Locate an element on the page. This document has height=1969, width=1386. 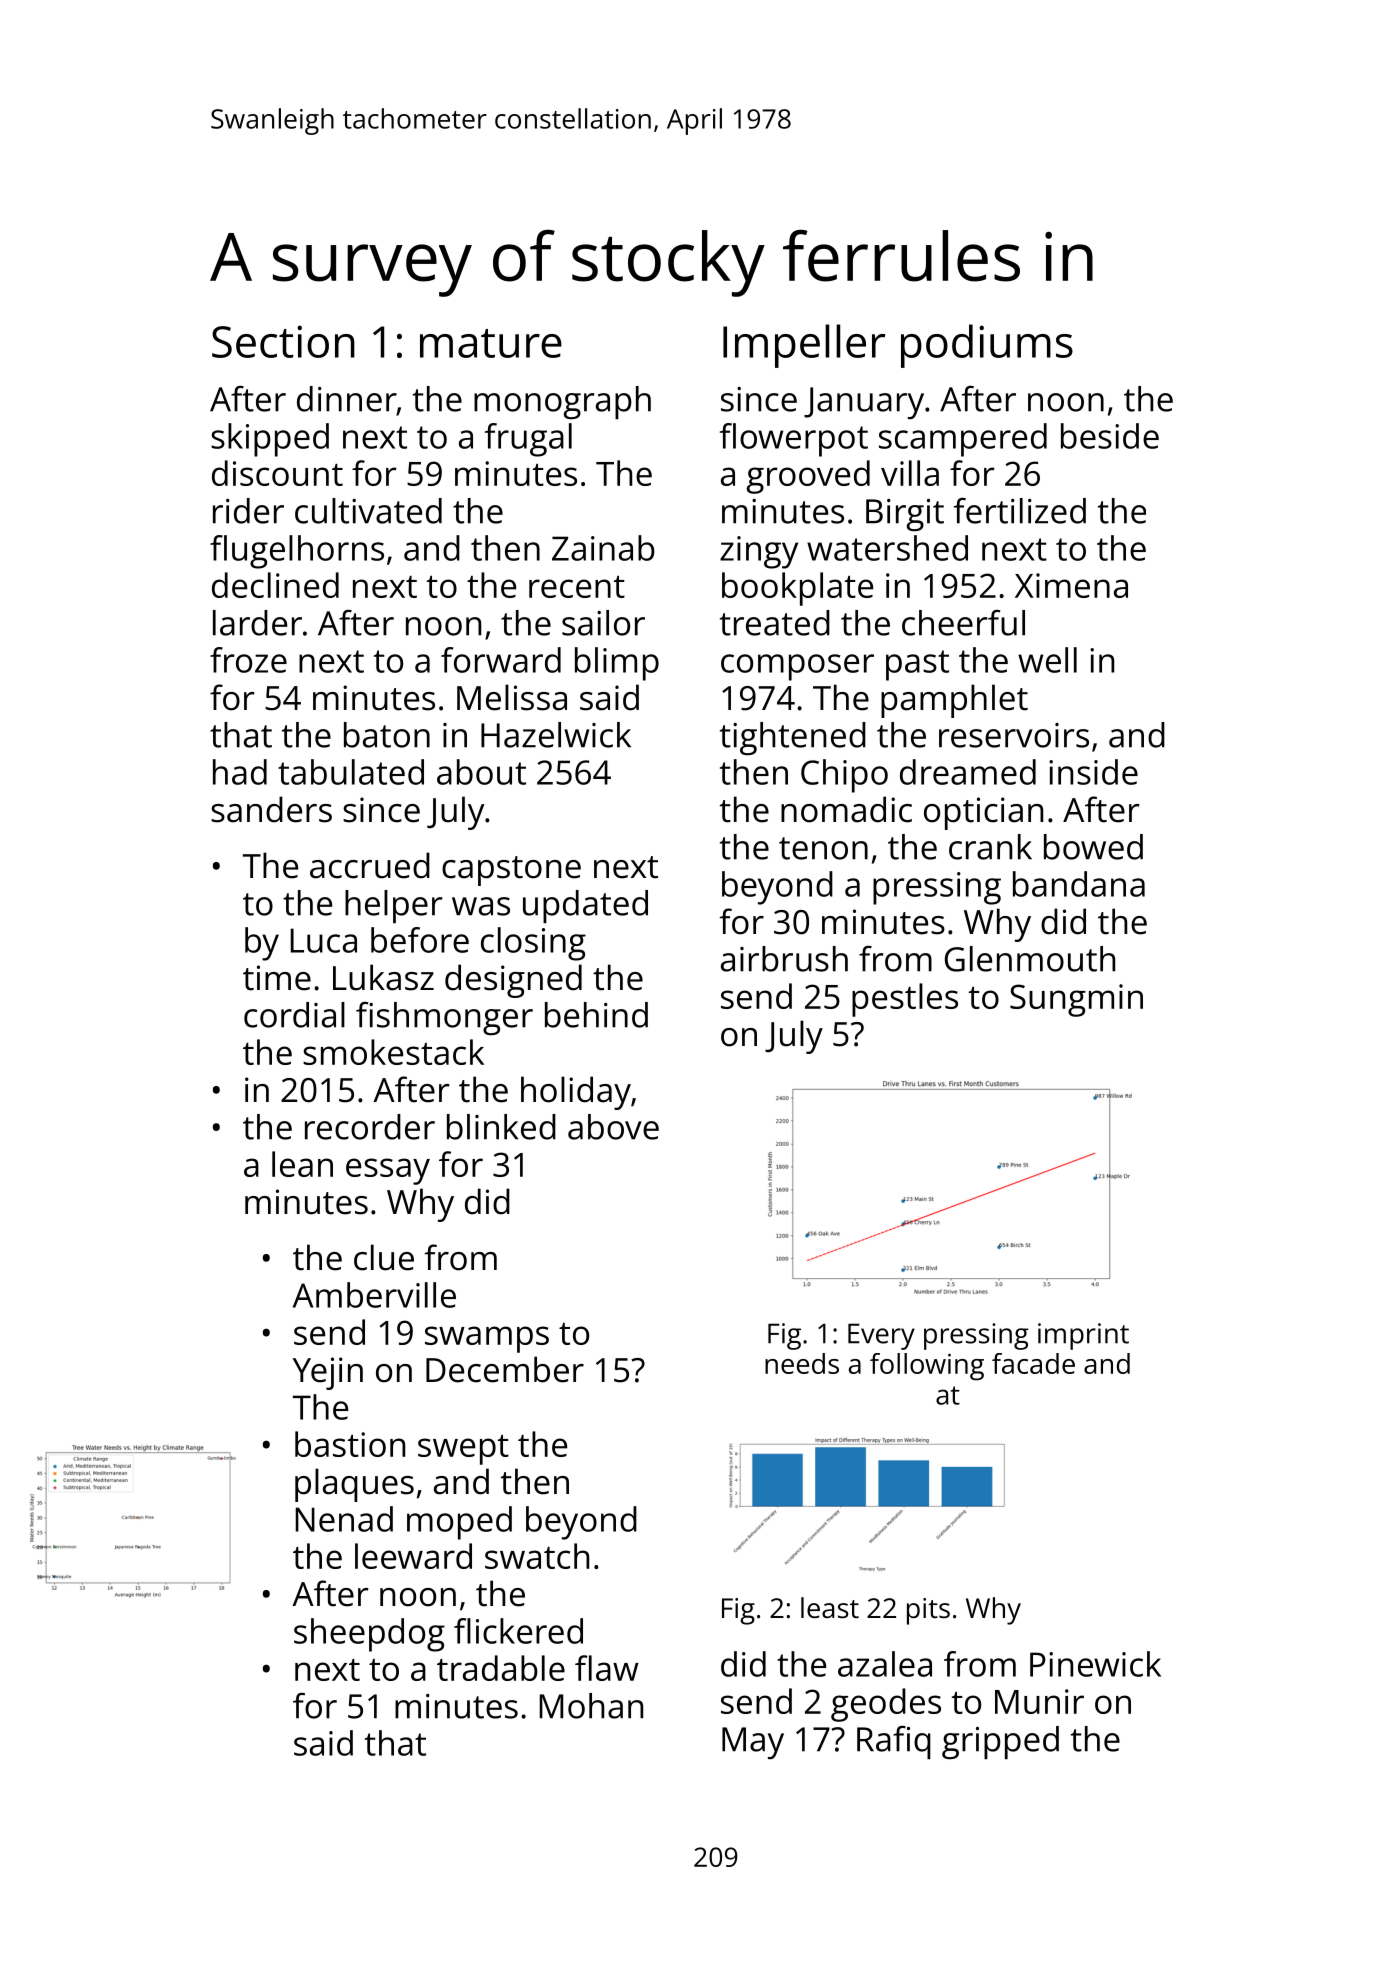
lean is located at coordinates (302, 1164).
